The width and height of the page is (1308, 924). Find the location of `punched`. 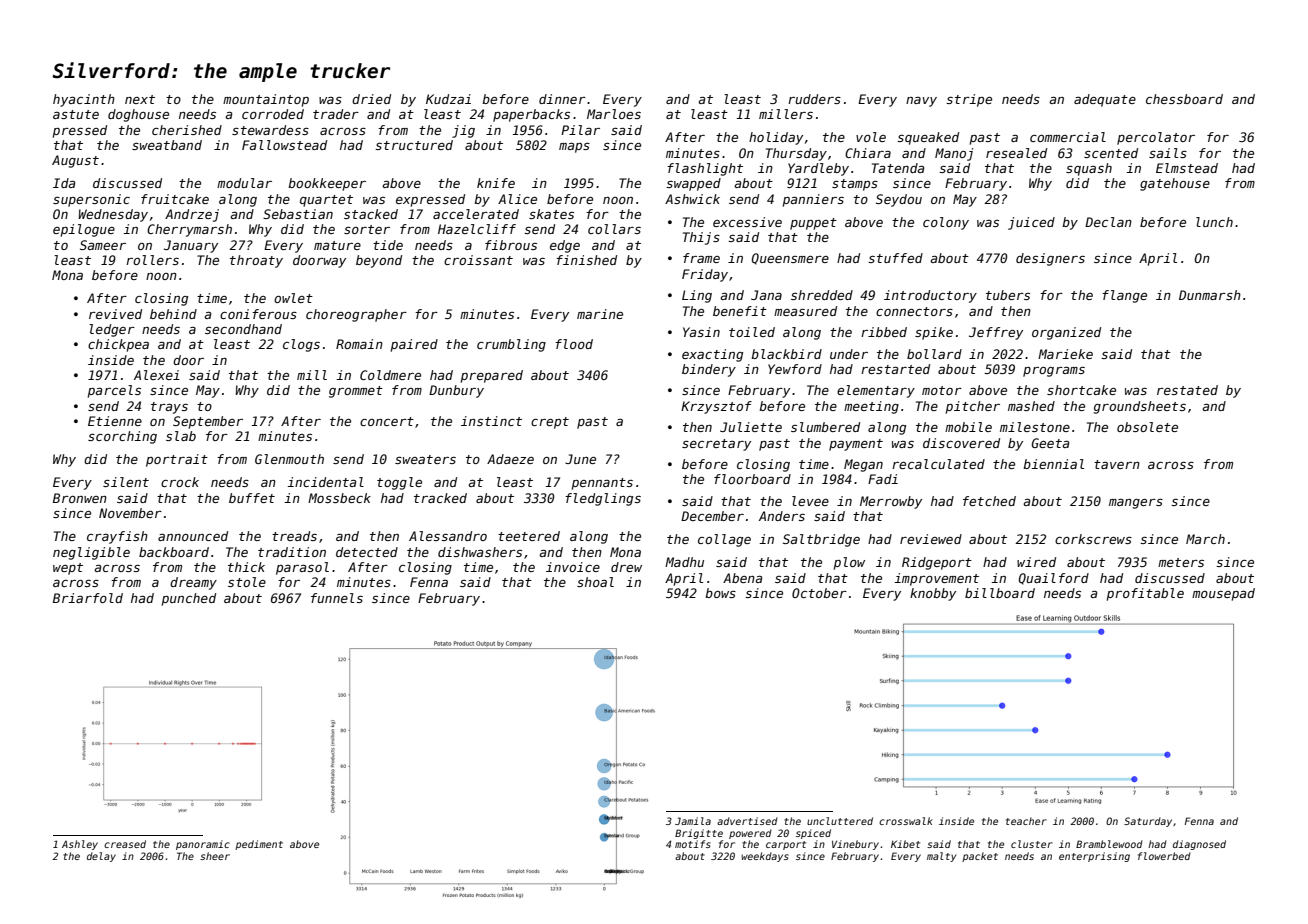

punched is located at coordinates (189, 599).
